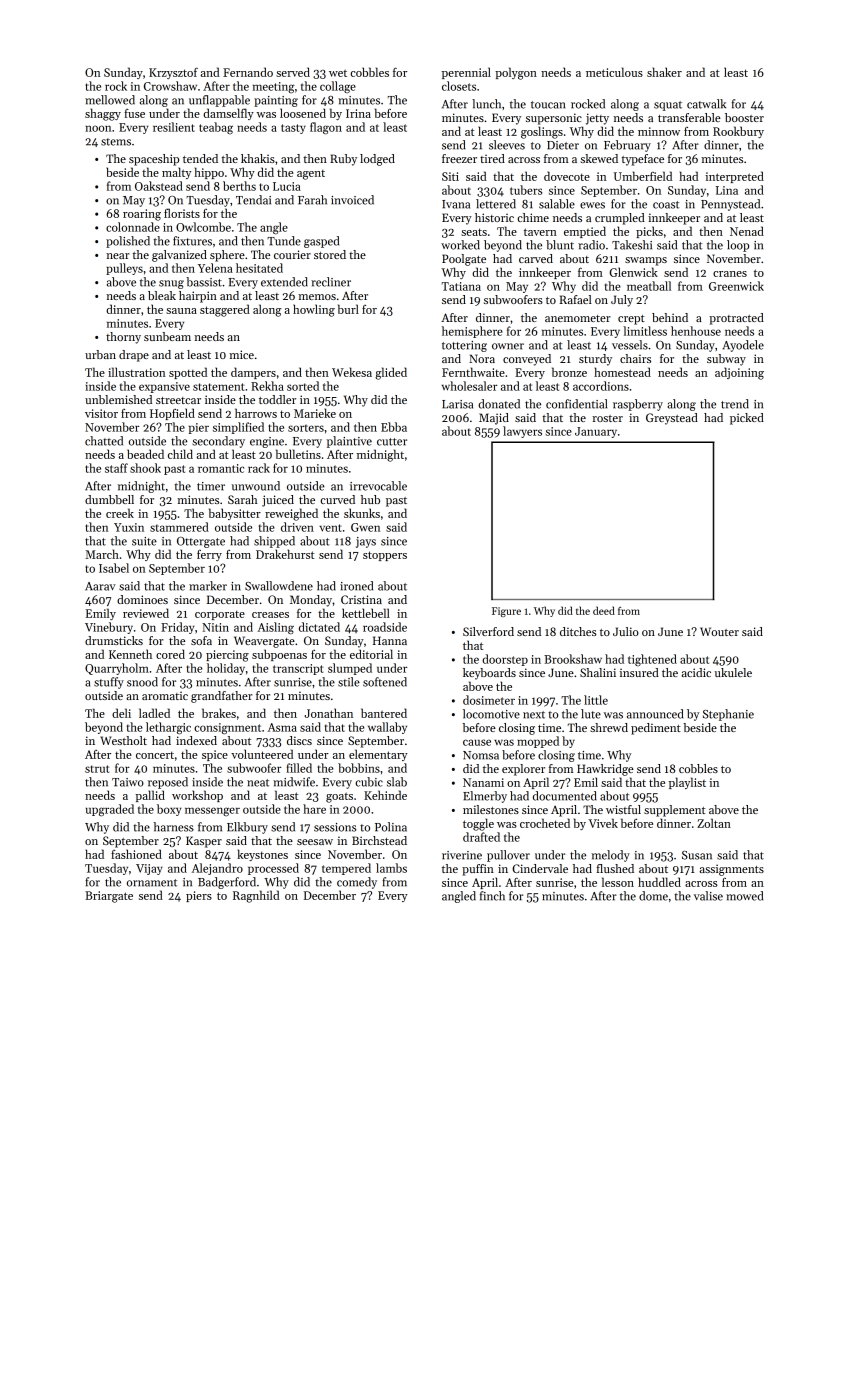  What do you see at coordinates (154, 160) in the document?
I see `spaceship` at bounding box center [154, 160].
